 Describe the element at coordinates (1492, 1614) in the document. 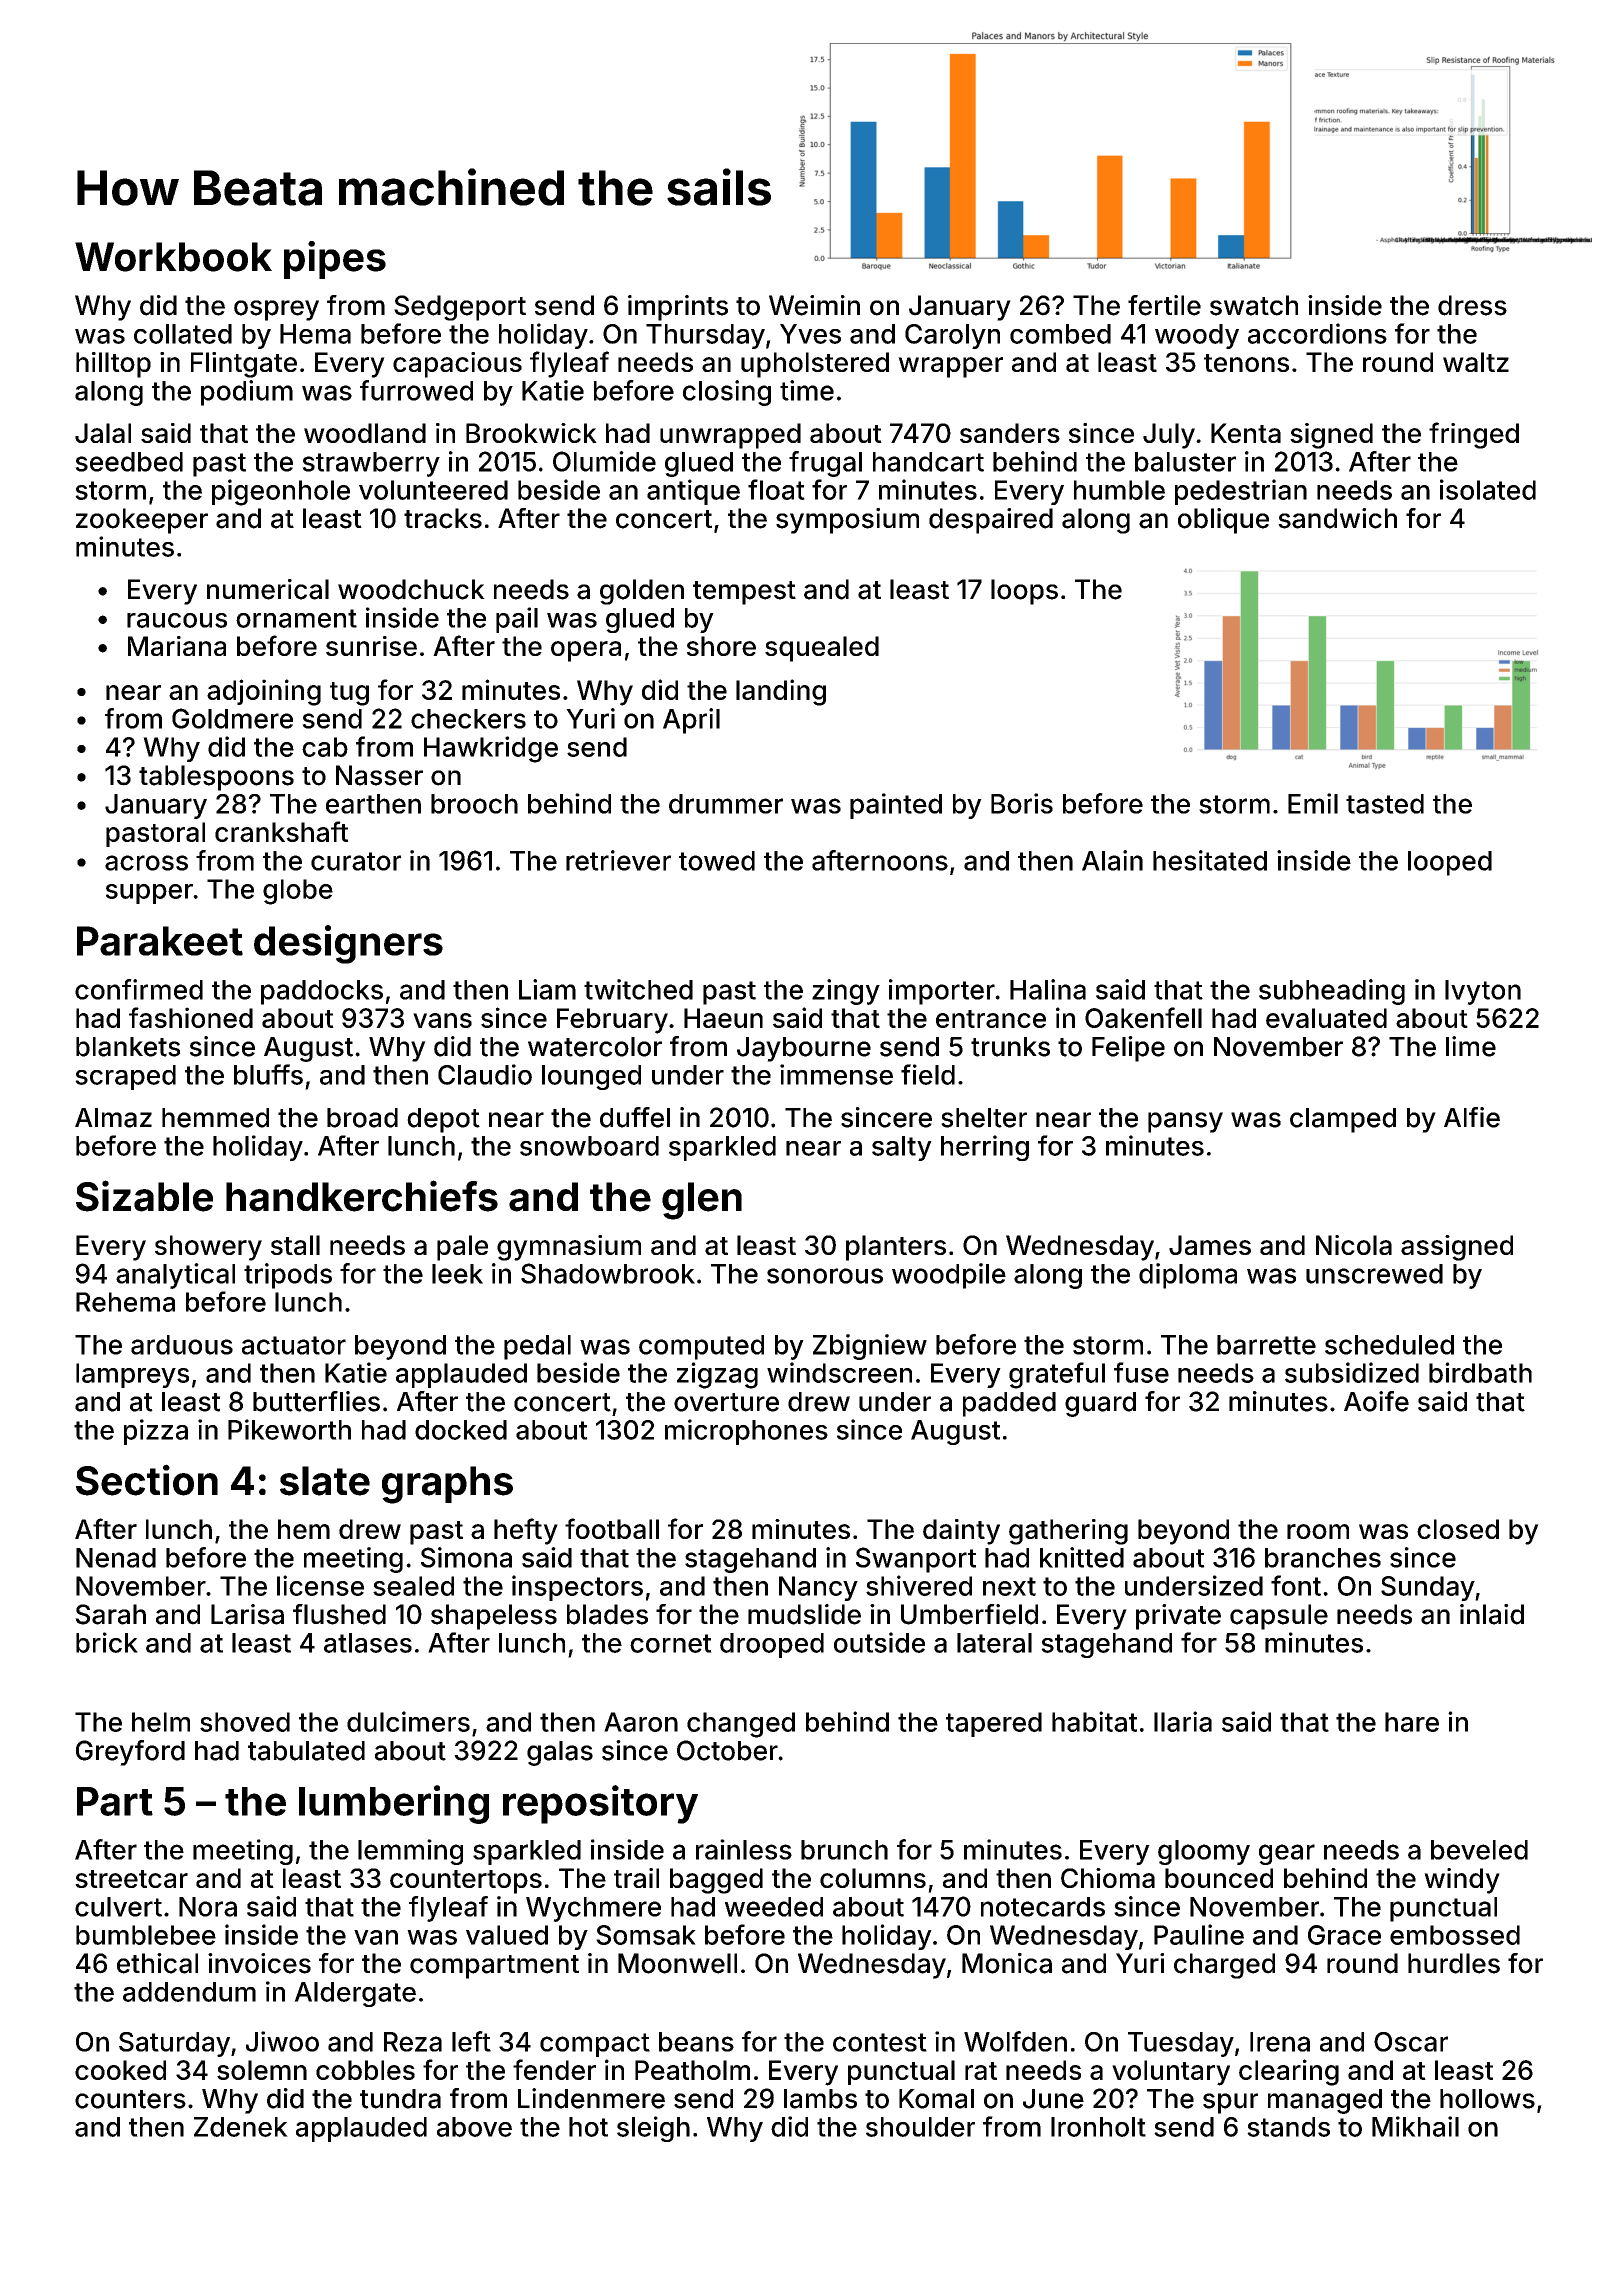

I see `inlaid` at that location.
